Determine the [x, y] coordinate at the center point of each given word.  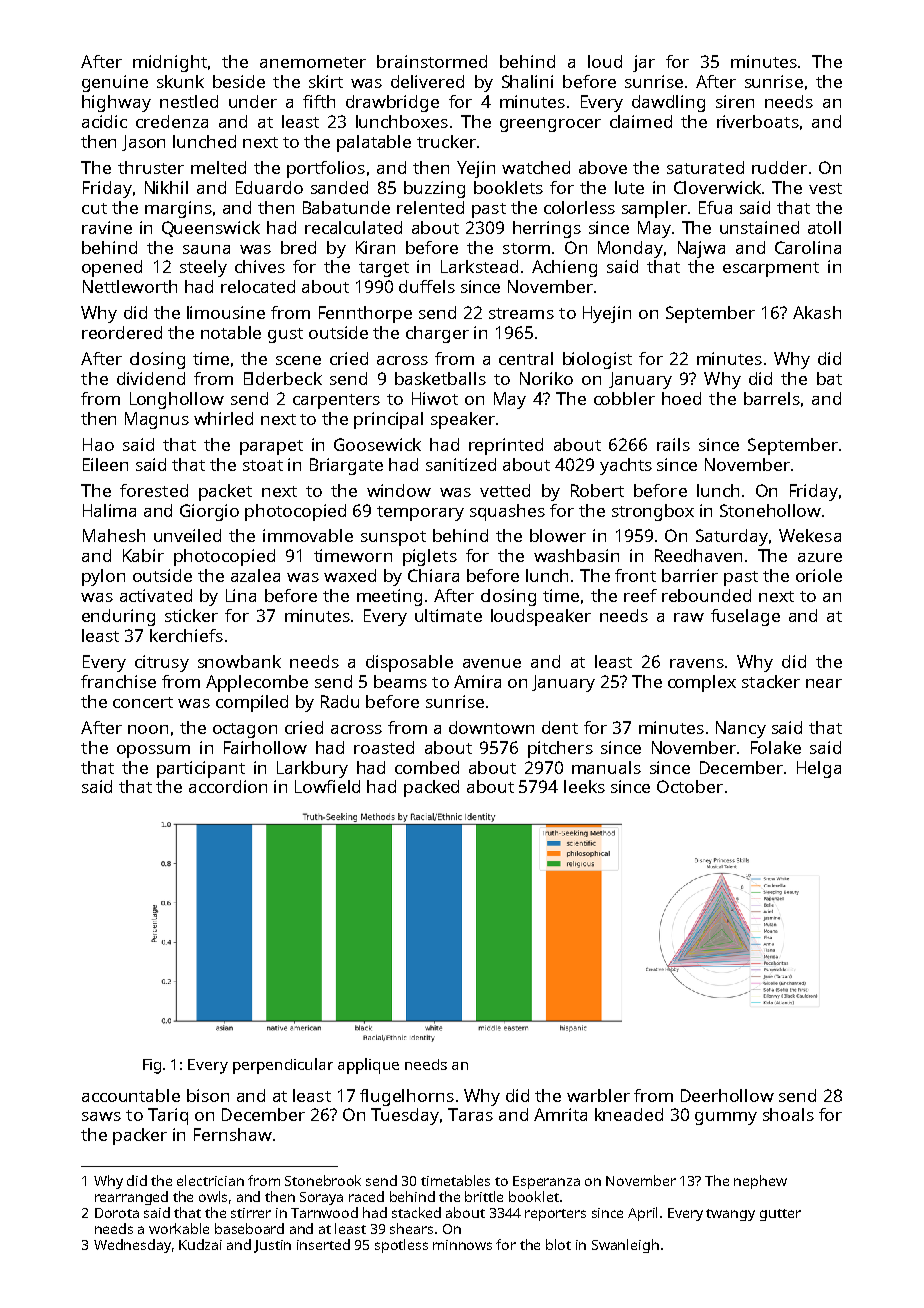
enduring [118, 617]
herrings [547, 229]
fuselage [745, 617]
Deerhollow [727, 1095]
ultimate [448, 615]
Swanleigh [625, 1246]
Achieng [564, 268]
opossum [153, 751]
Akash [817, 312]
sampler [654, 209]
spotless [401, 1246]
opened [112, 268]
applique [368, 1066]
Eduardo [269, 187]
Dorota [117, 1213]
